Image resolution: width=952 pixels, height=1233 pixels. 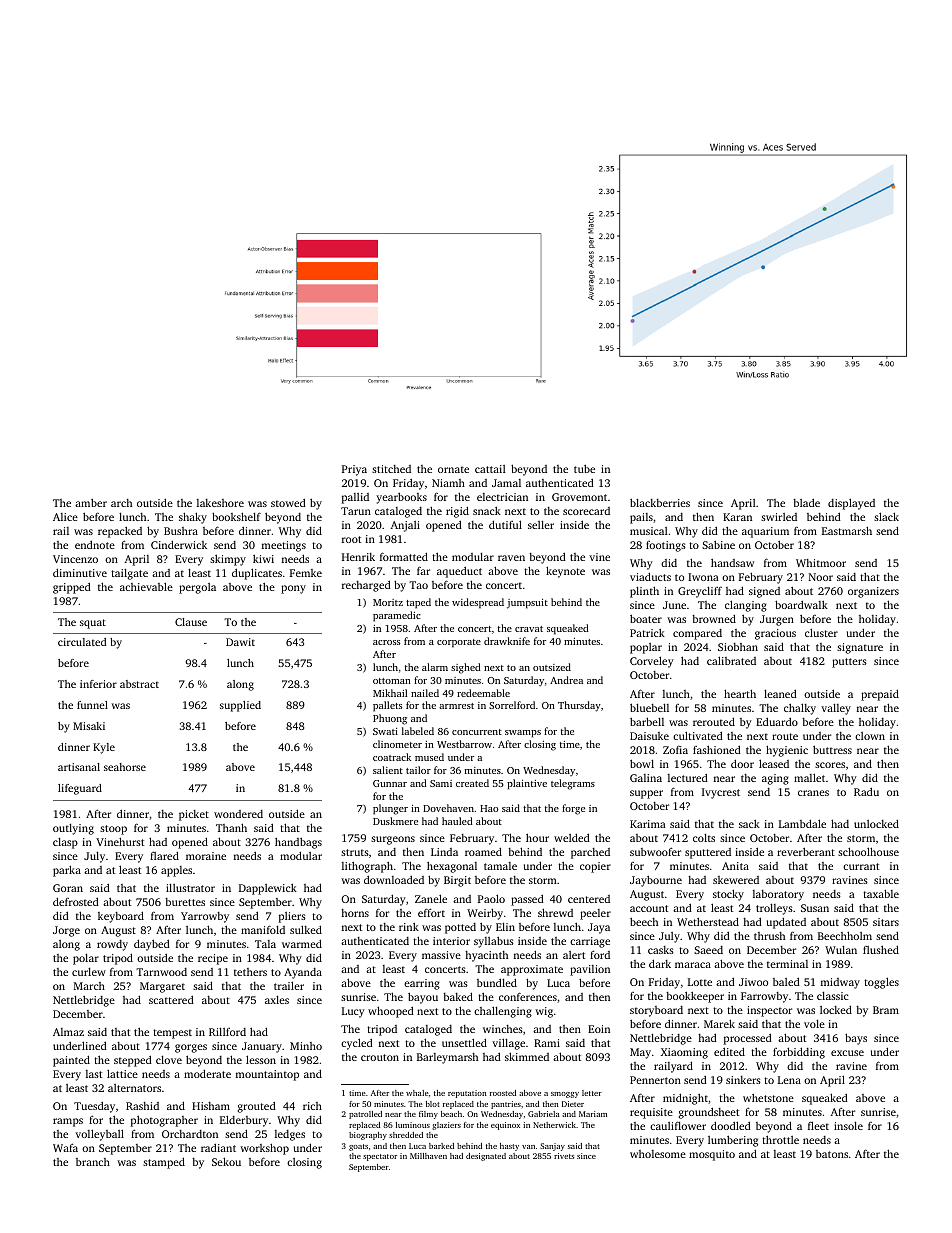 What do you see at coordinates (573, 809) in the screenshot?
I see `forge` at bounding box center [573, 809].
